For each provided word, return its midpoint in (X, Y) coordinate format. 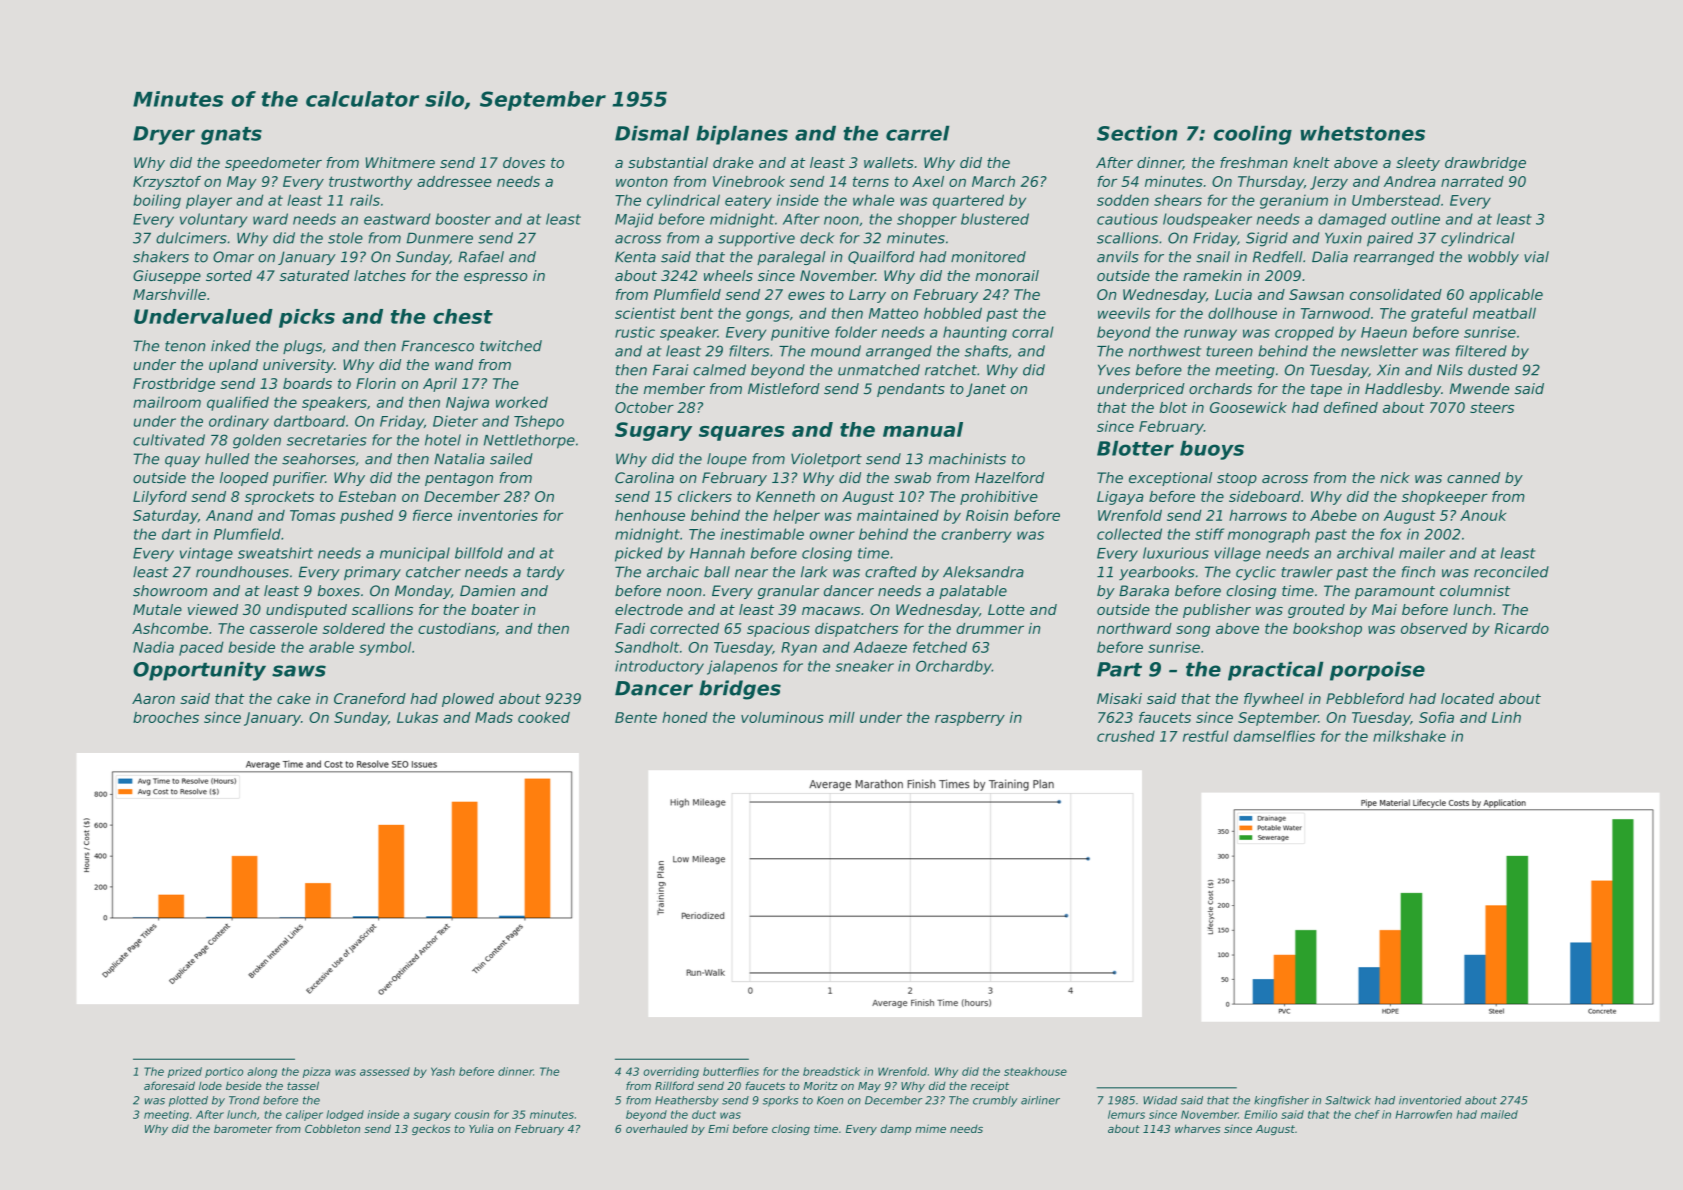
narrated (1472, 181)
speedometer (273, 164)
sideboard (1265, 496)
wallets (889, 162)
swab (912, 478)
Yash (443, 1071)
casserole (283, 628)
